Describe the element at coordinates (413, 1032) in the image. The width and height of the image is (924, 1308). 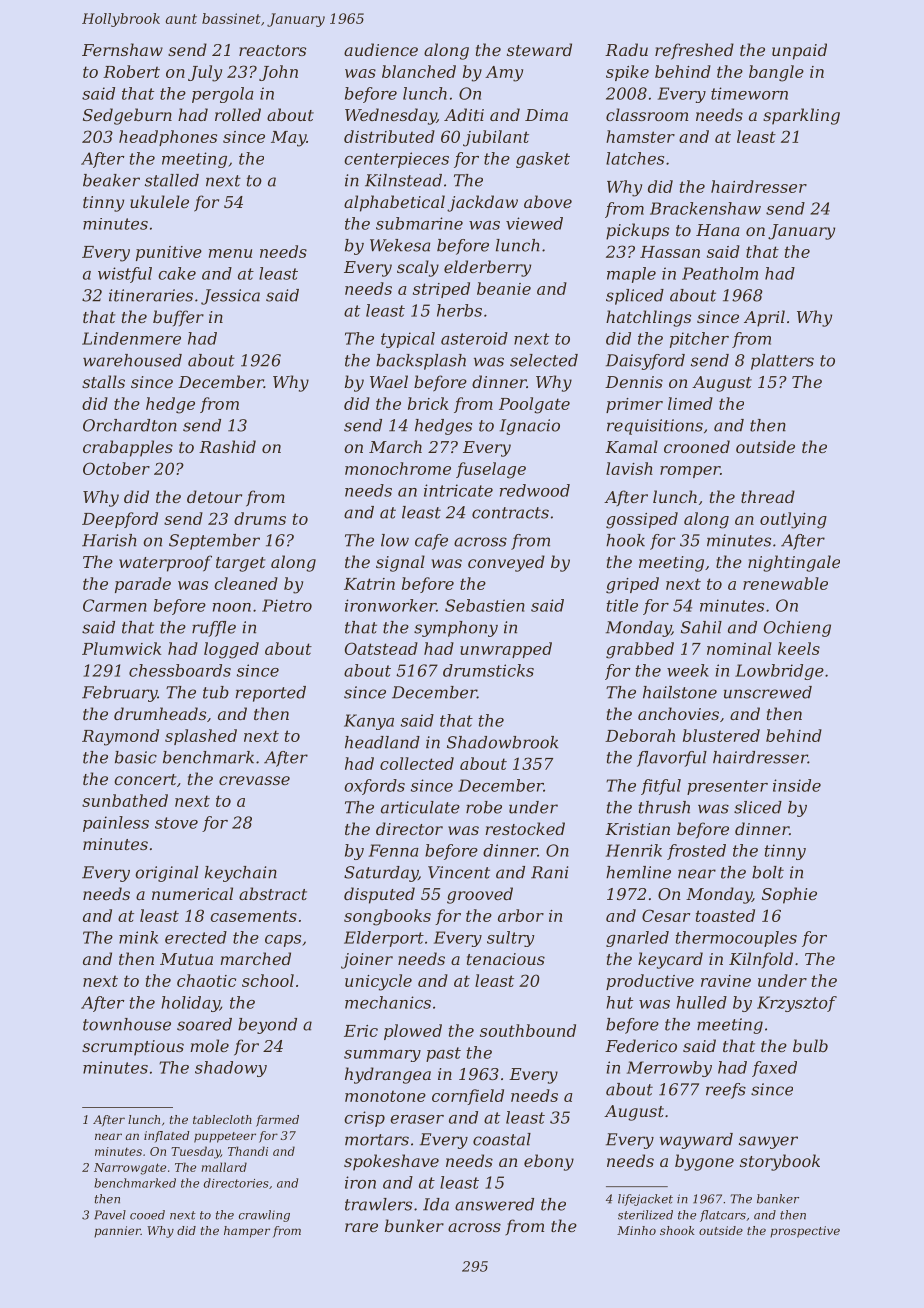
I see `plowed` at that location.
